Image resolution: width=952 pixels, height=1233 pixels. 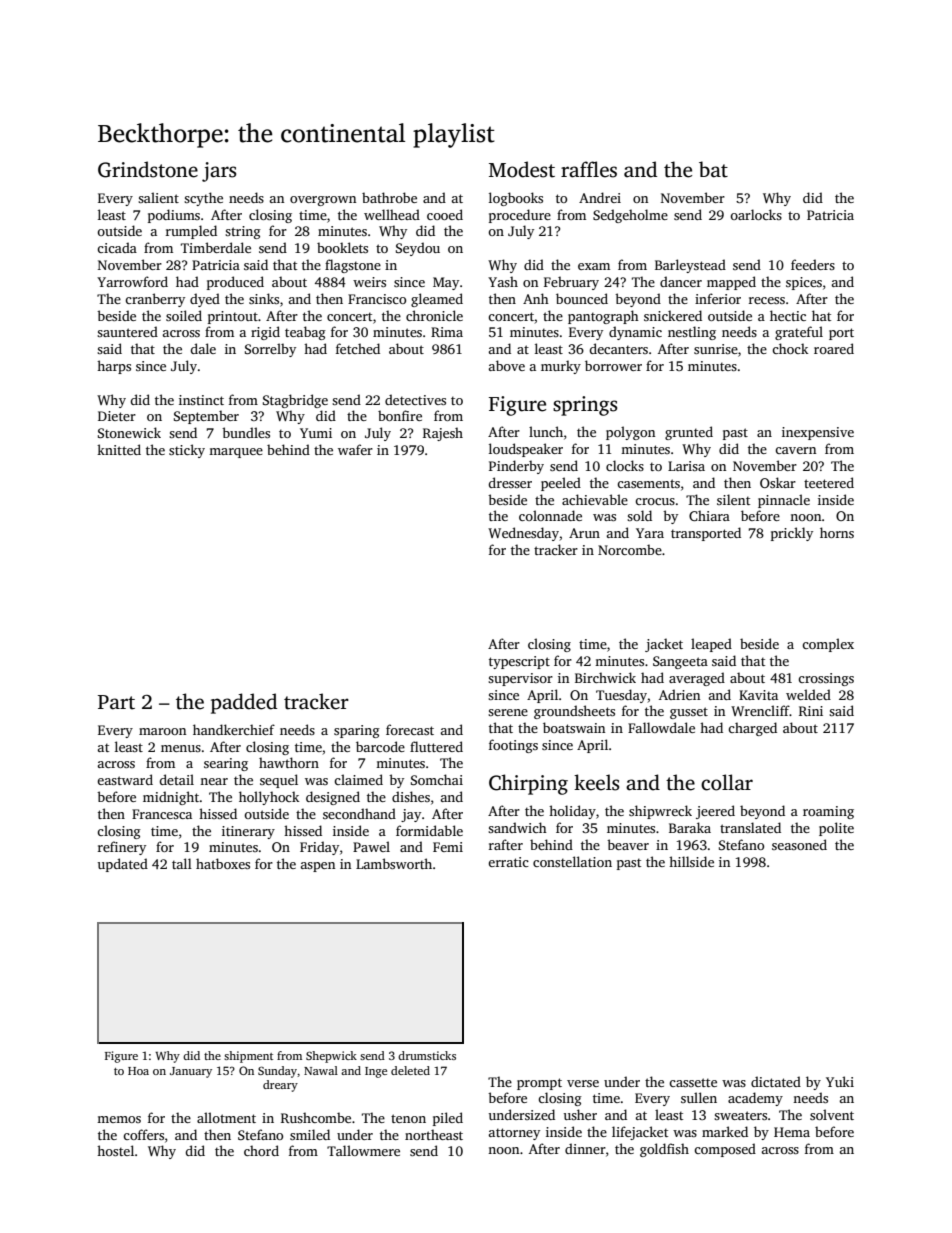 What do you see at coordinates (691, 861) in the image?
I see `hillside` at bounding box center [691, 861].
